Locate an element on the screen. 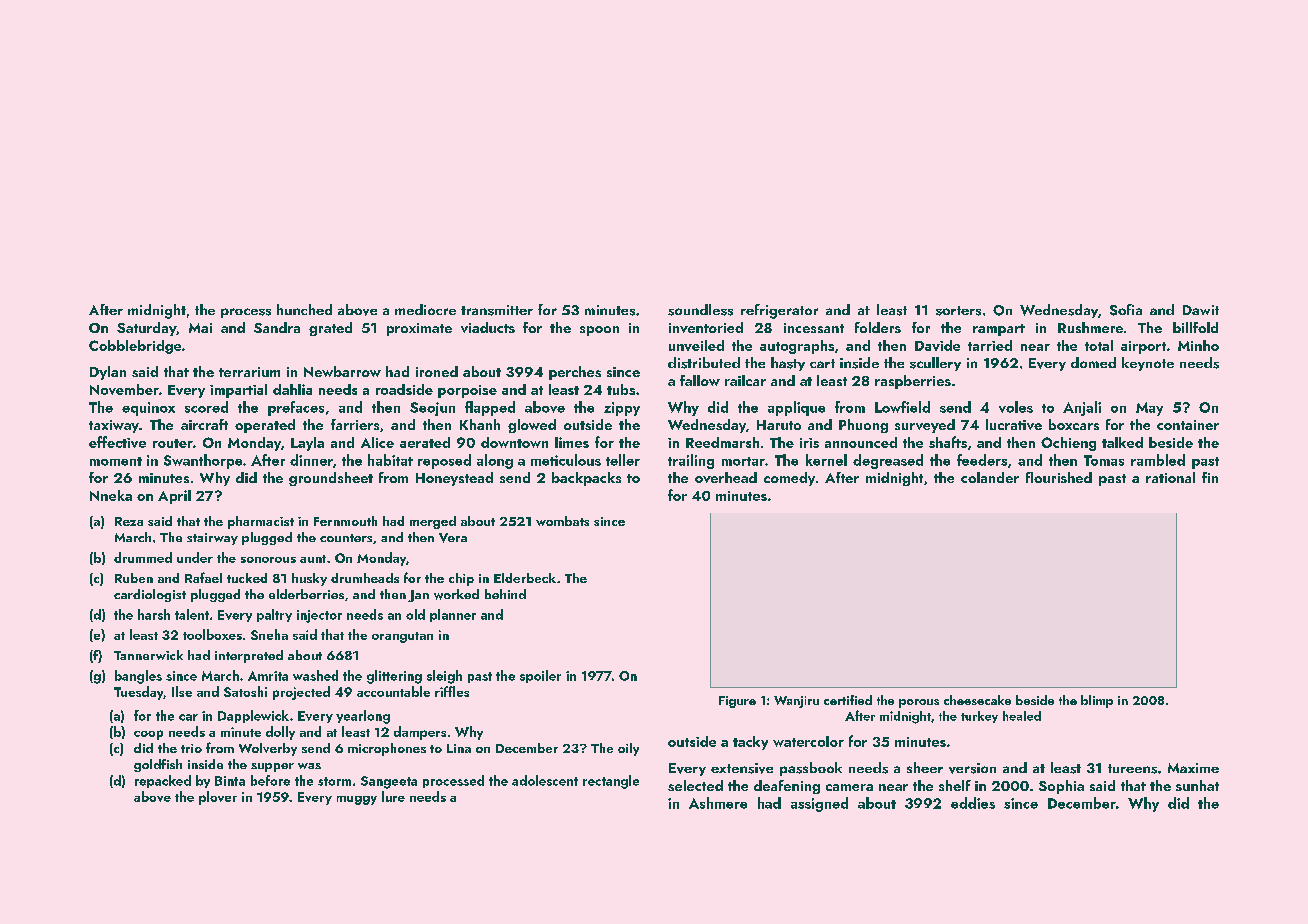  talked is located at coordinates (1122, 442).
